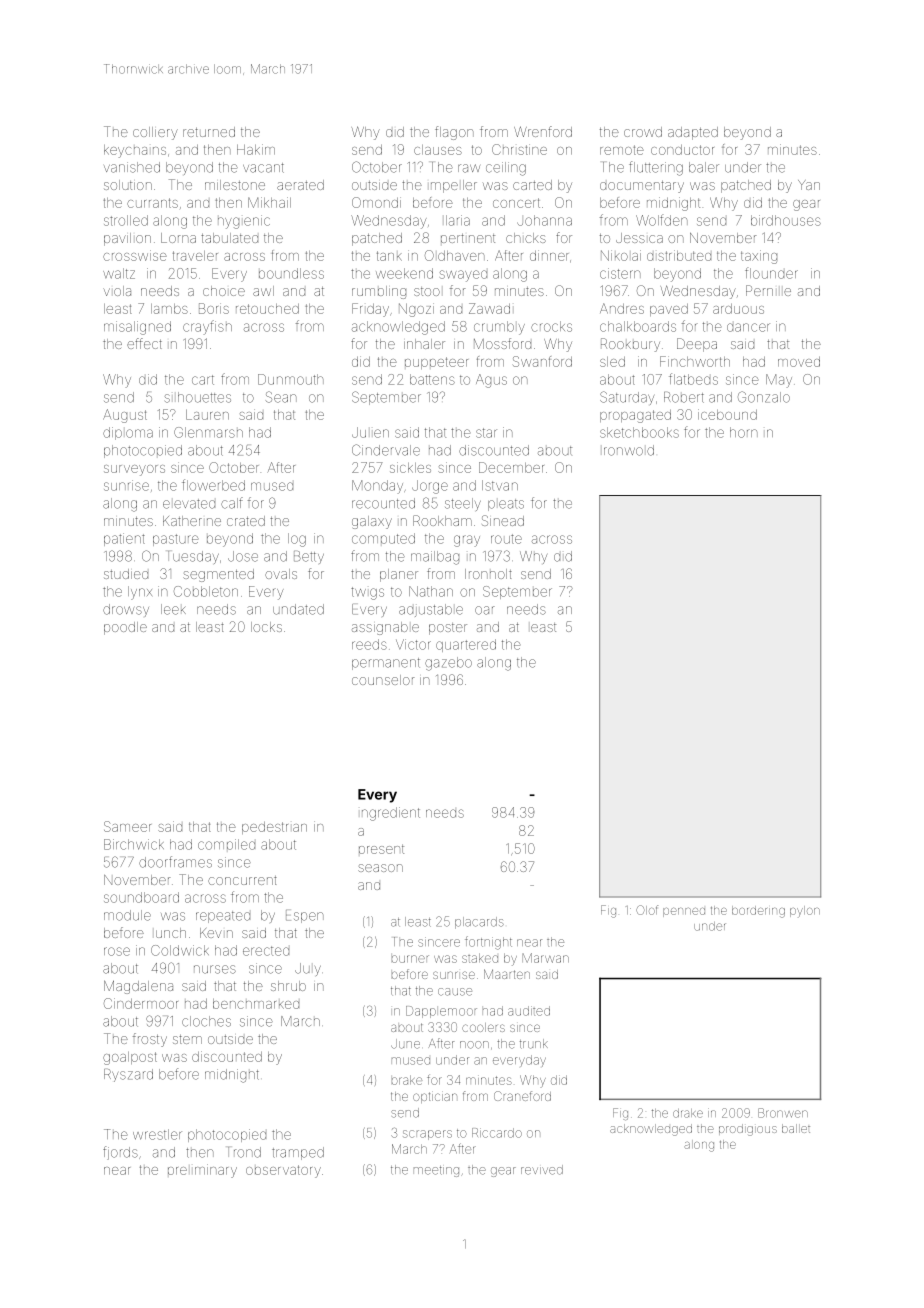 The width and height of the screenshot is (924, 1308). Describe the element at coordinates (466, 645) in the screenshot. I see `quartered` at that location.
